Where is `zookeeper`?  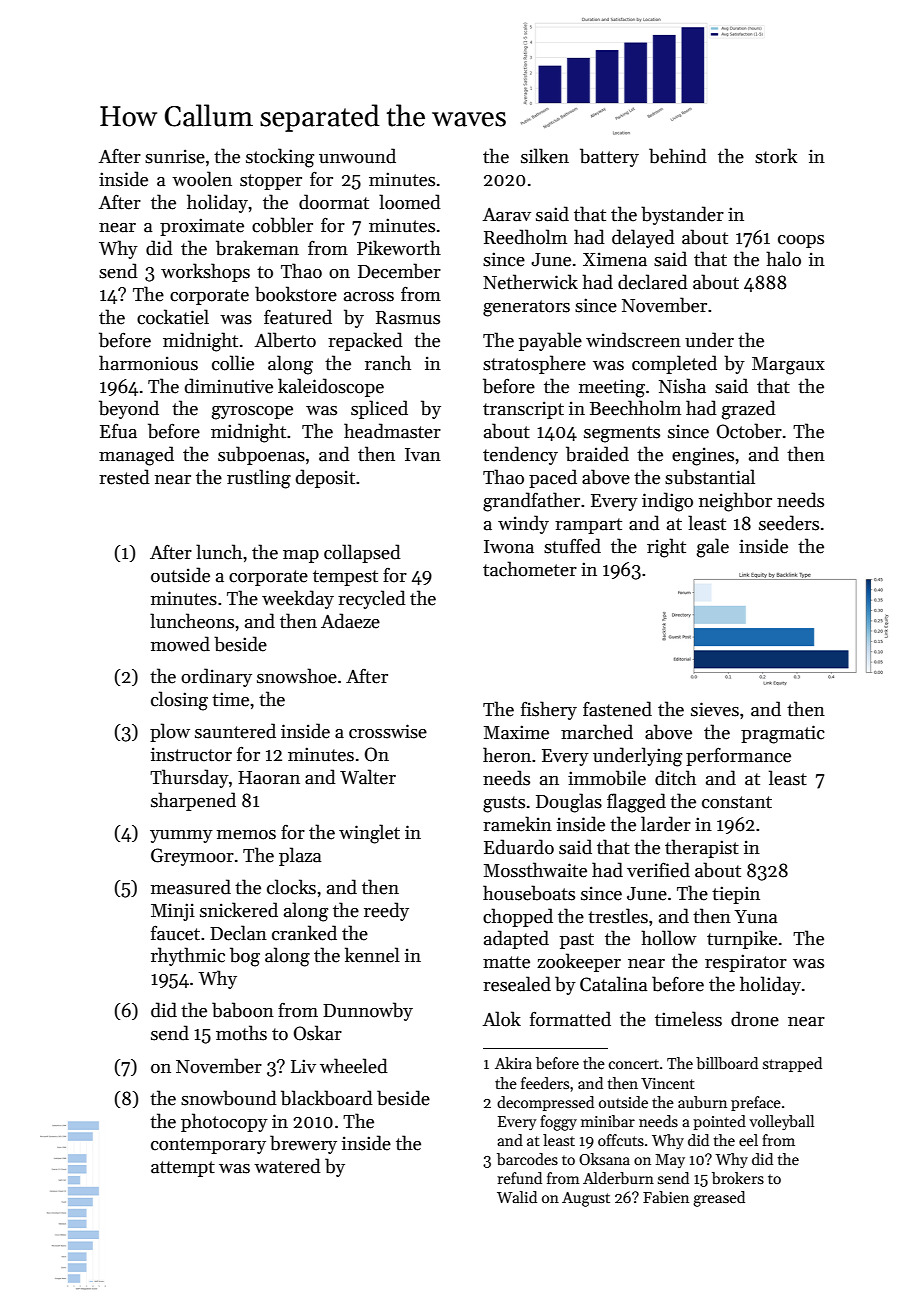 zookeeper is located at coordinates (579, 962).
